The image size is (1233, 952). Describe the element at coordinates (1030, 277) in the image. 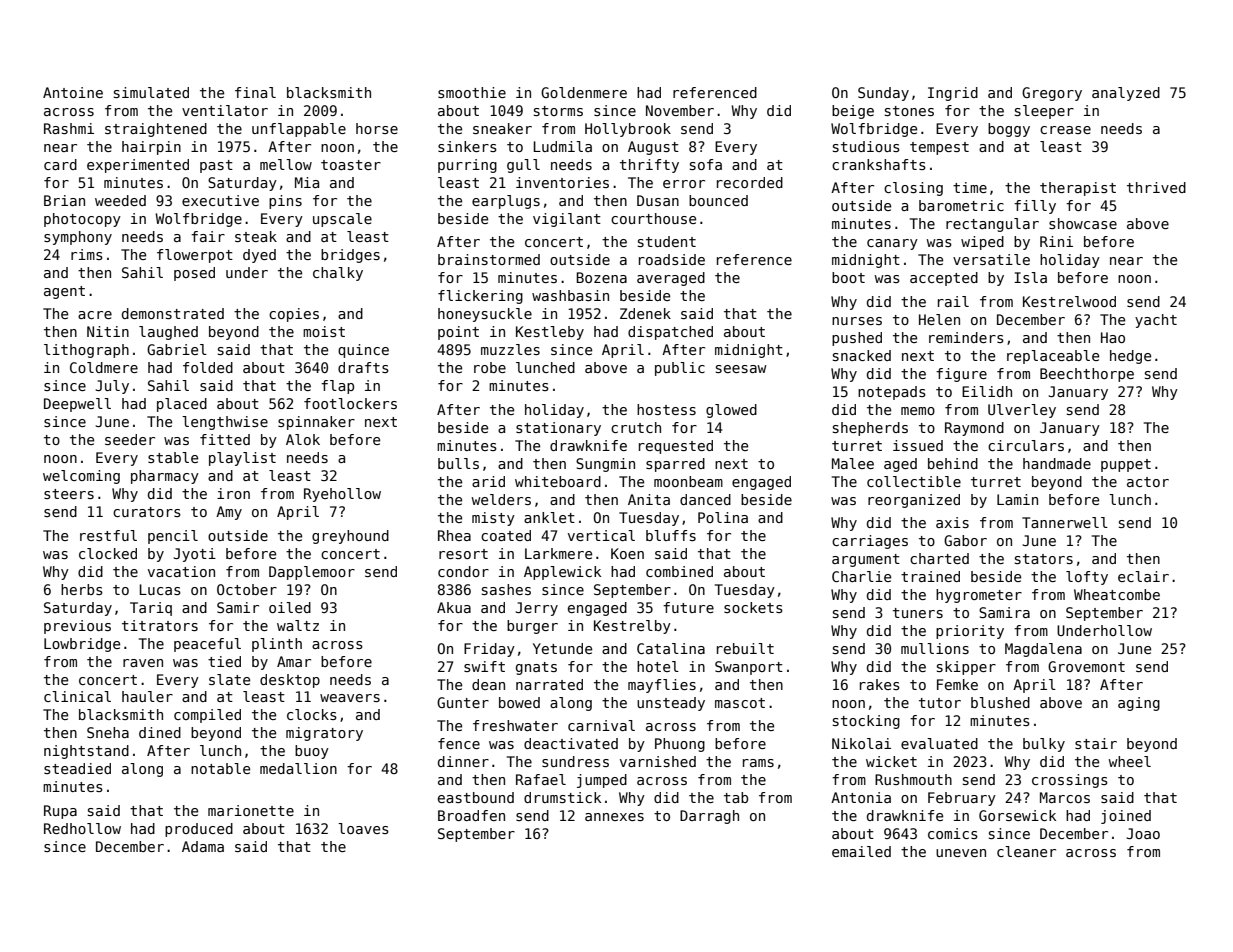

I see `Isla` at that location.
